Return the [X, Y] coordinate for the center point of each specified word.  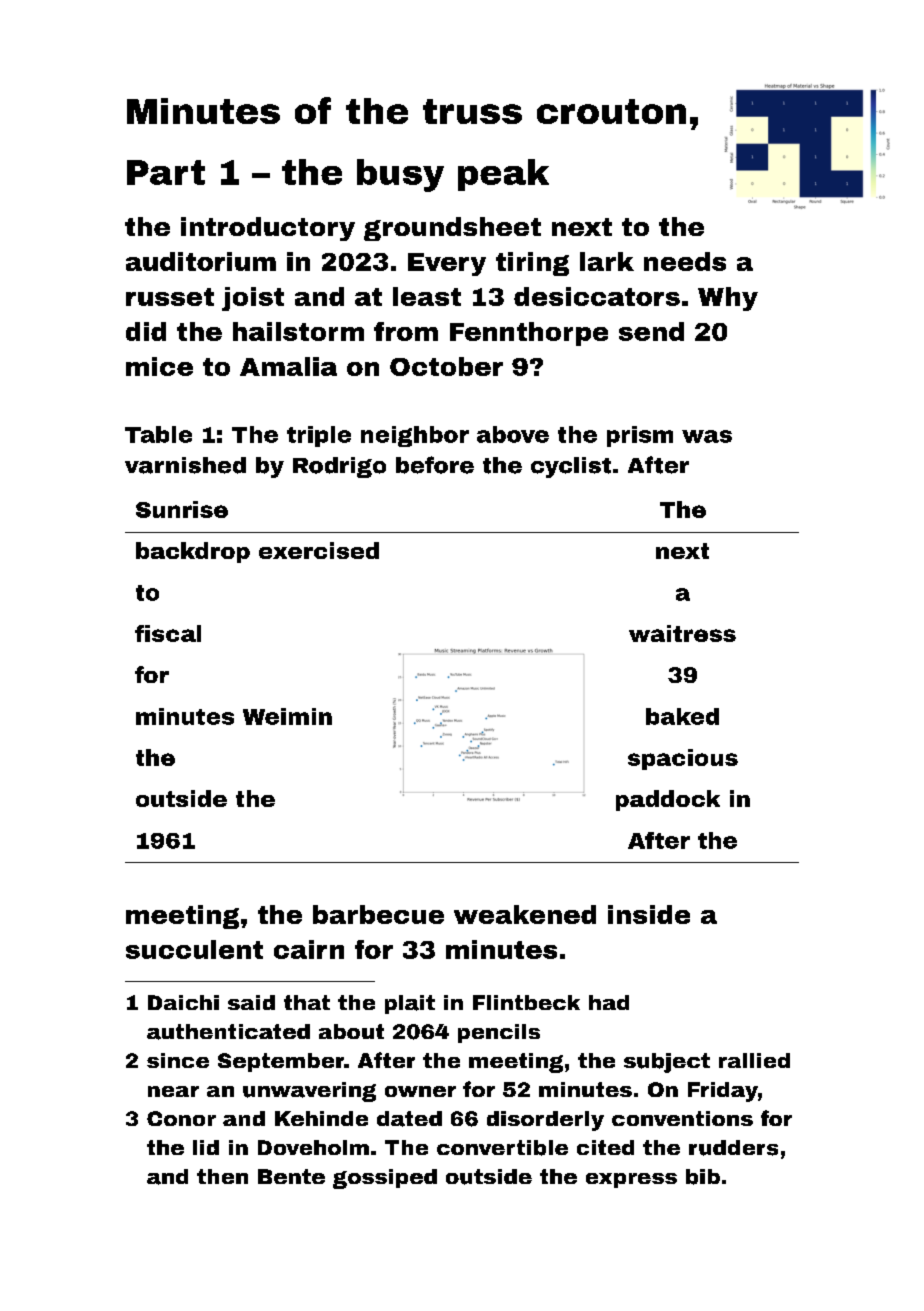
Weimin [287, 716]
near [173, 1091]
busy [400, 175]
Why [728, 299]
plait [410, 1004]
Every [447, 264]
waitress [682, 633]
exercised [319, 550]
